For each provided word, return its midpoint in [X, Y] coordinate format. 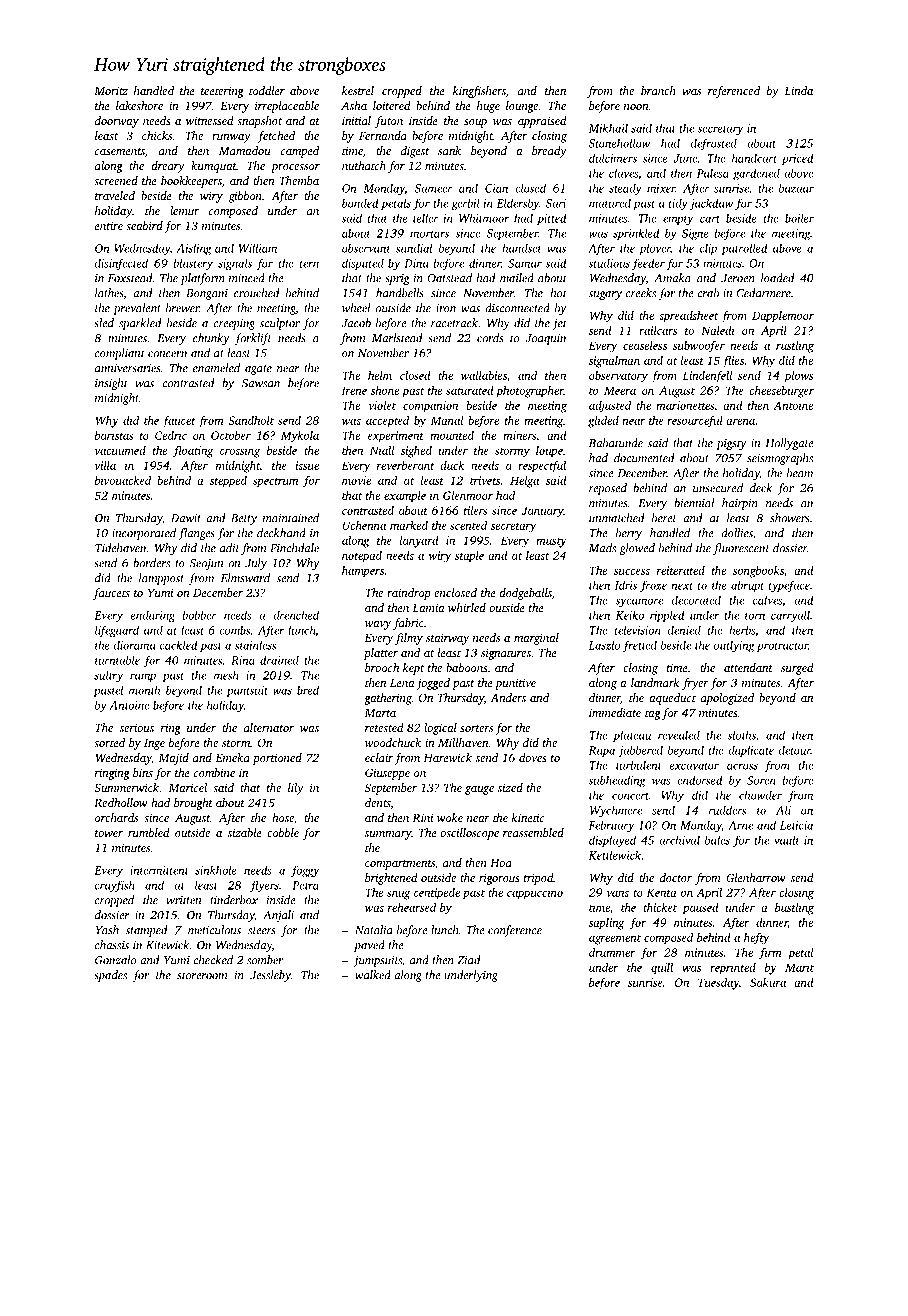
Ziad [469, 960]
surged [797, 669]
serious [137, 727]
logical [440, 729]
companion [430, 407]
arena [740, 422]
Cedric [171, 435]
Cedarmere [764, 293]
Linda [799, 90]
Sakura [768, 982]
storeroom [202, 976]
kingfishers [479, 92]
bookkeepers [191, 182]
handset [522, 248]
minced [247, 278]
